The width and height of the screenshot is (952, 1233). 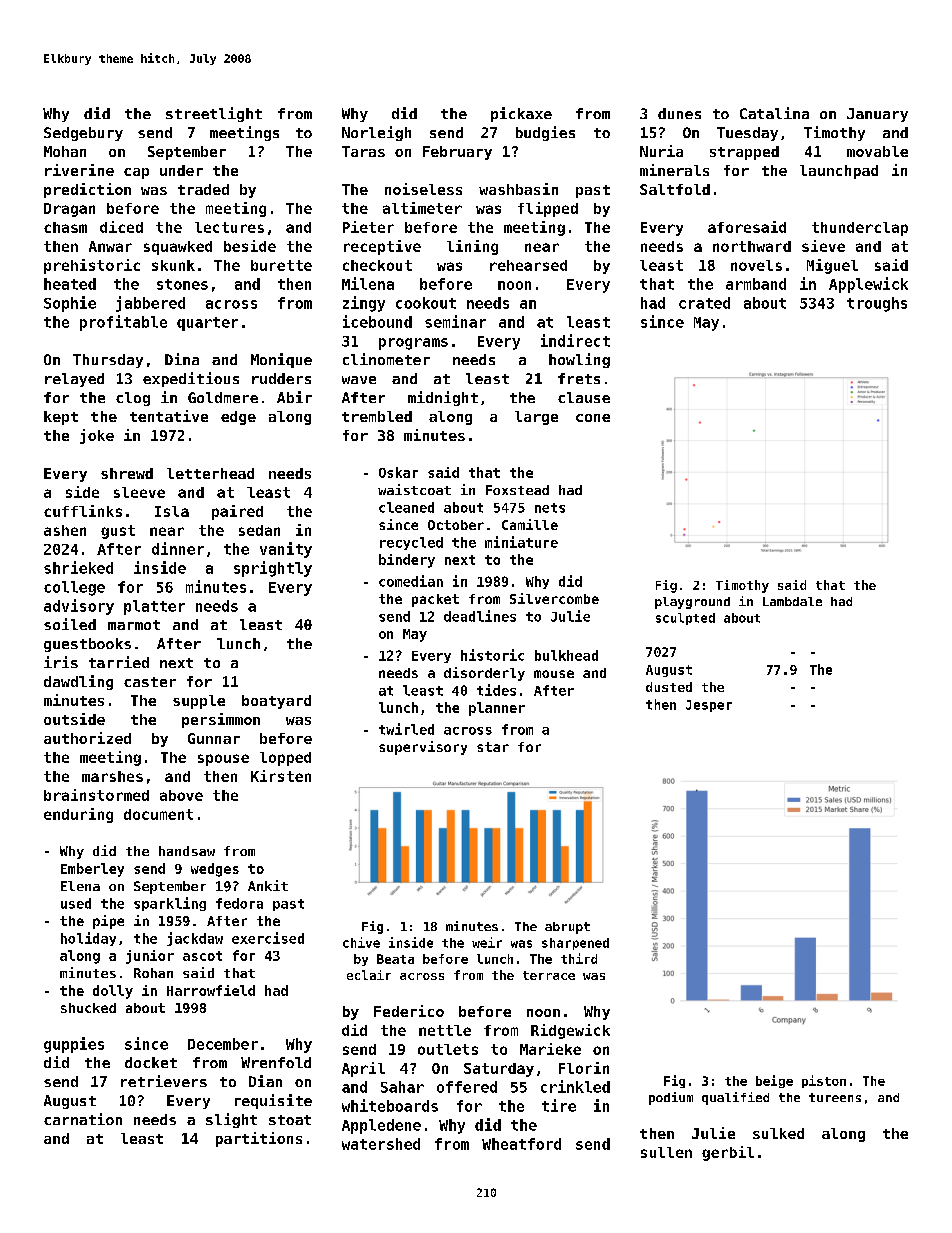 I want to click on sulked, so click(x=778, y=1133).
